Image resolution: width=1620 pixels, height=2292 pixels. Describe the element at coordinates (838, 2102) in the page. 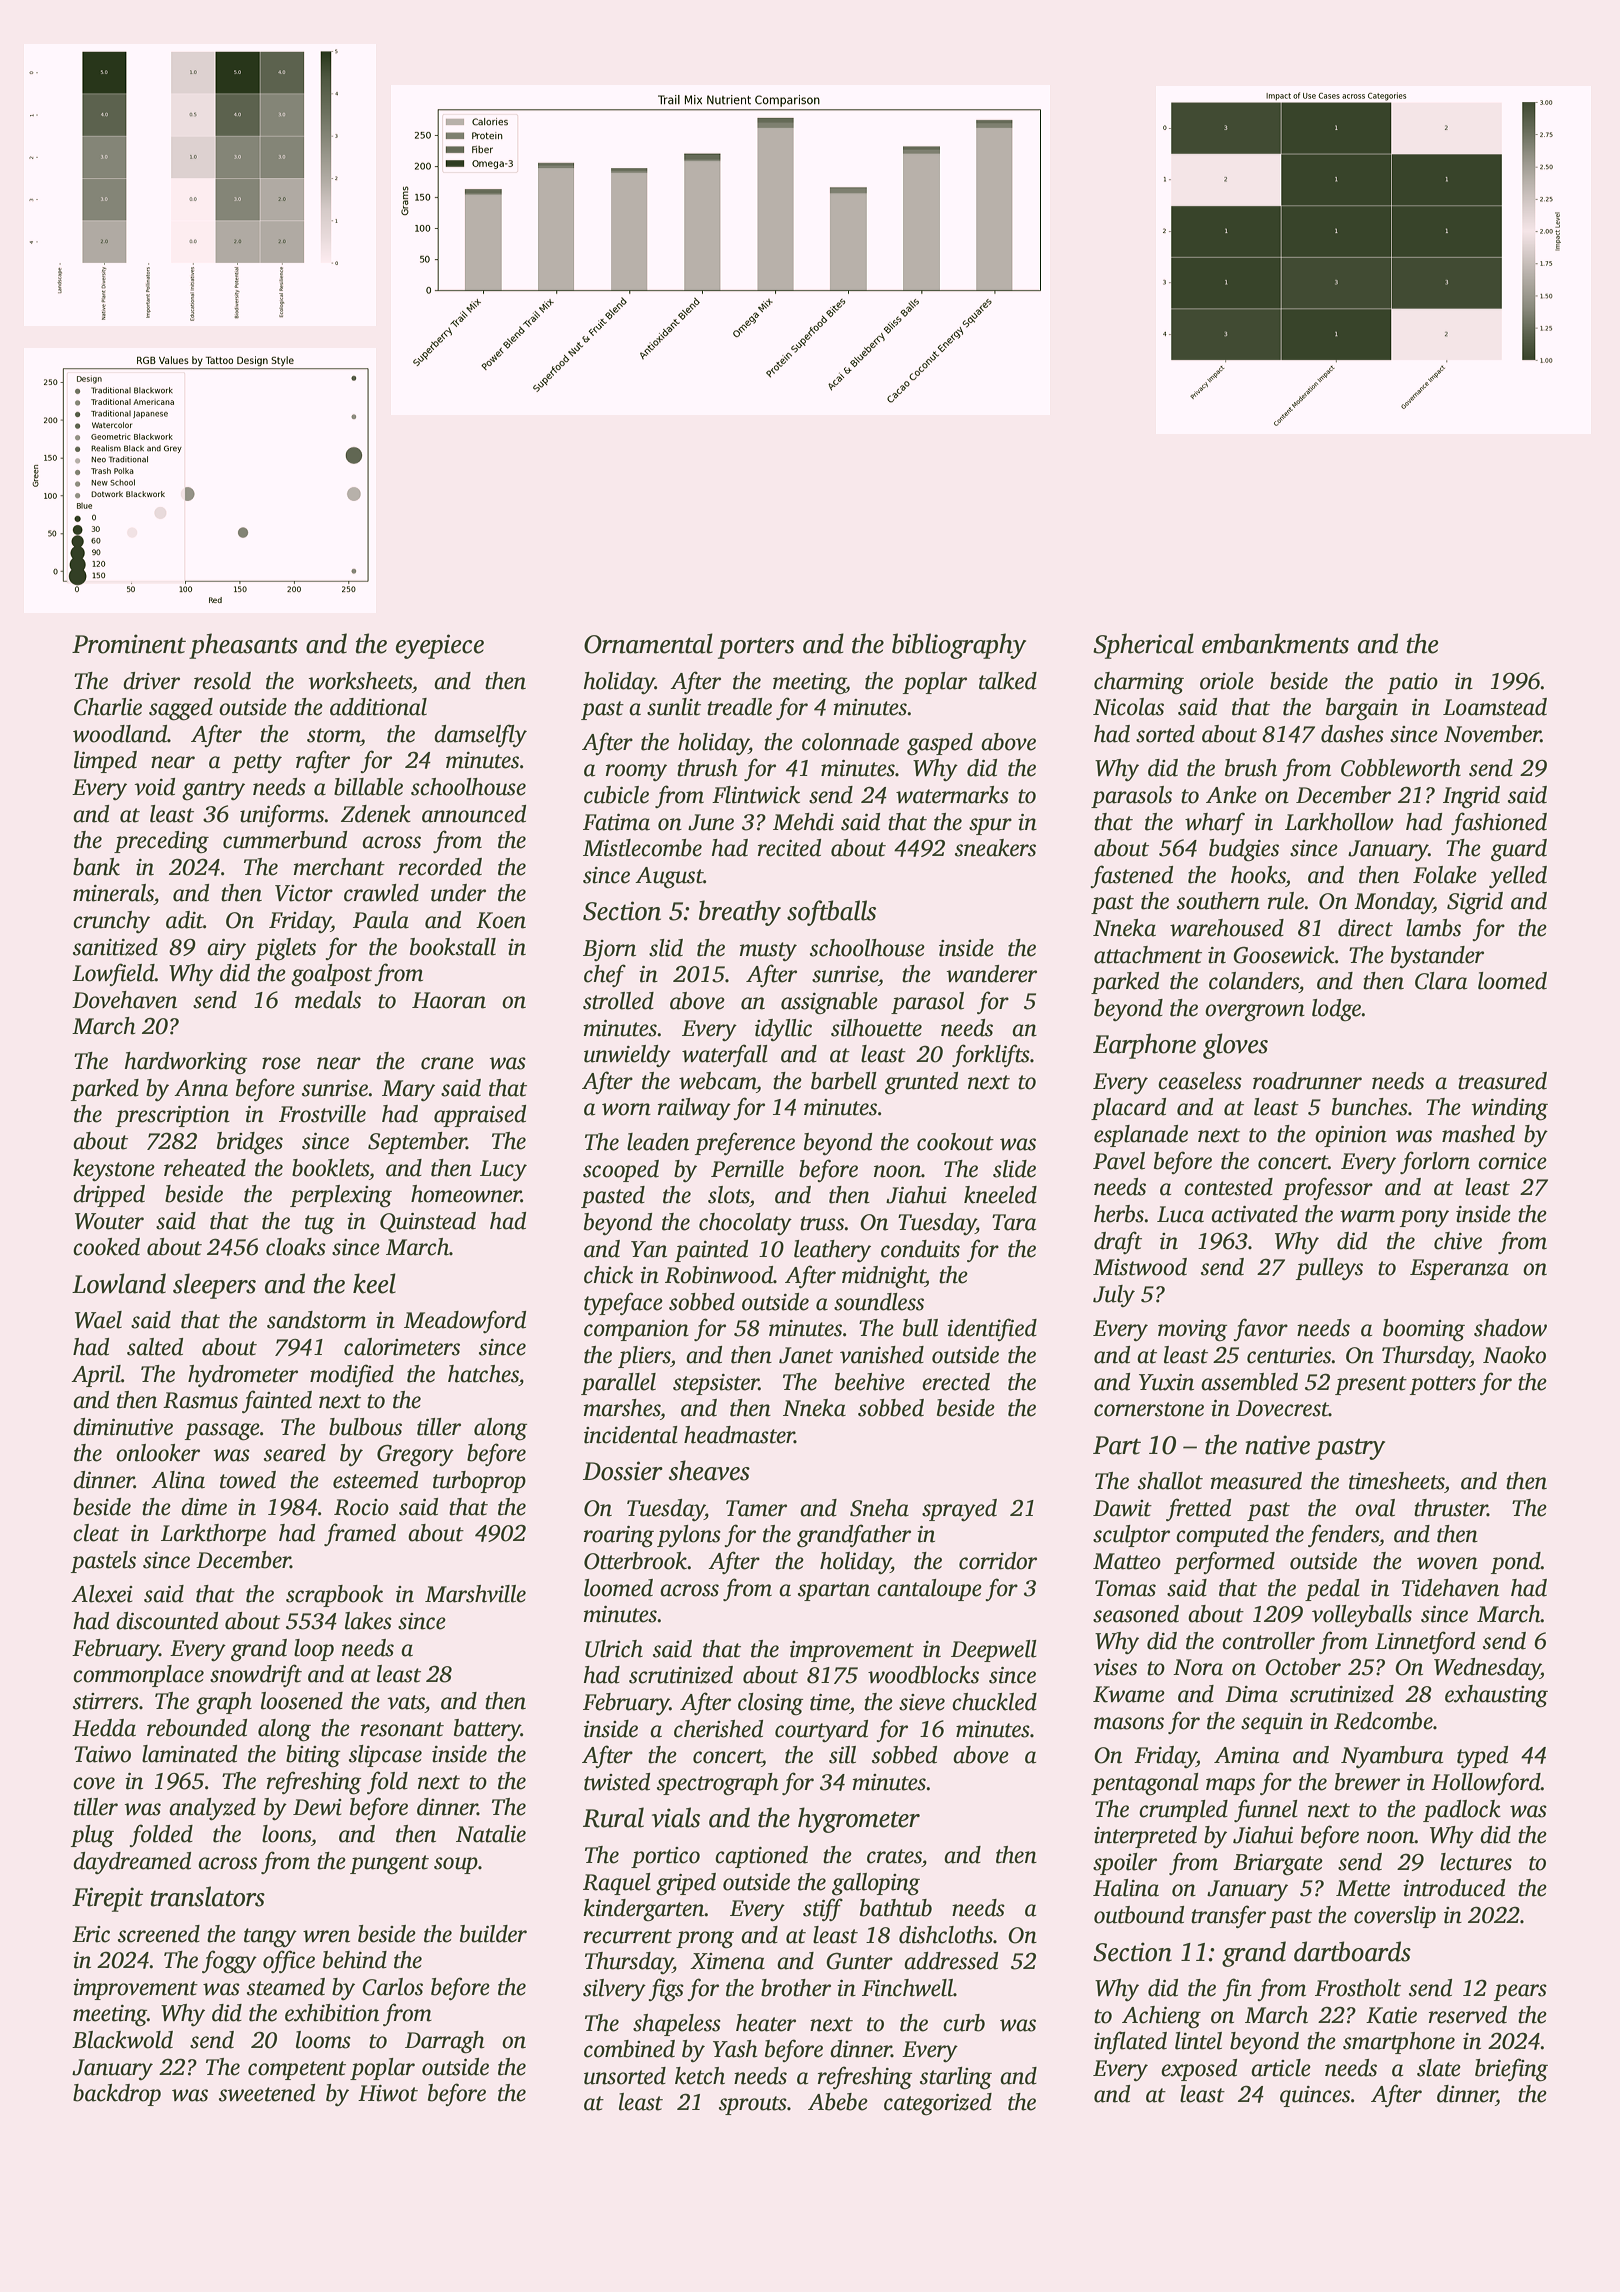

I see `Abebe` at that location.
